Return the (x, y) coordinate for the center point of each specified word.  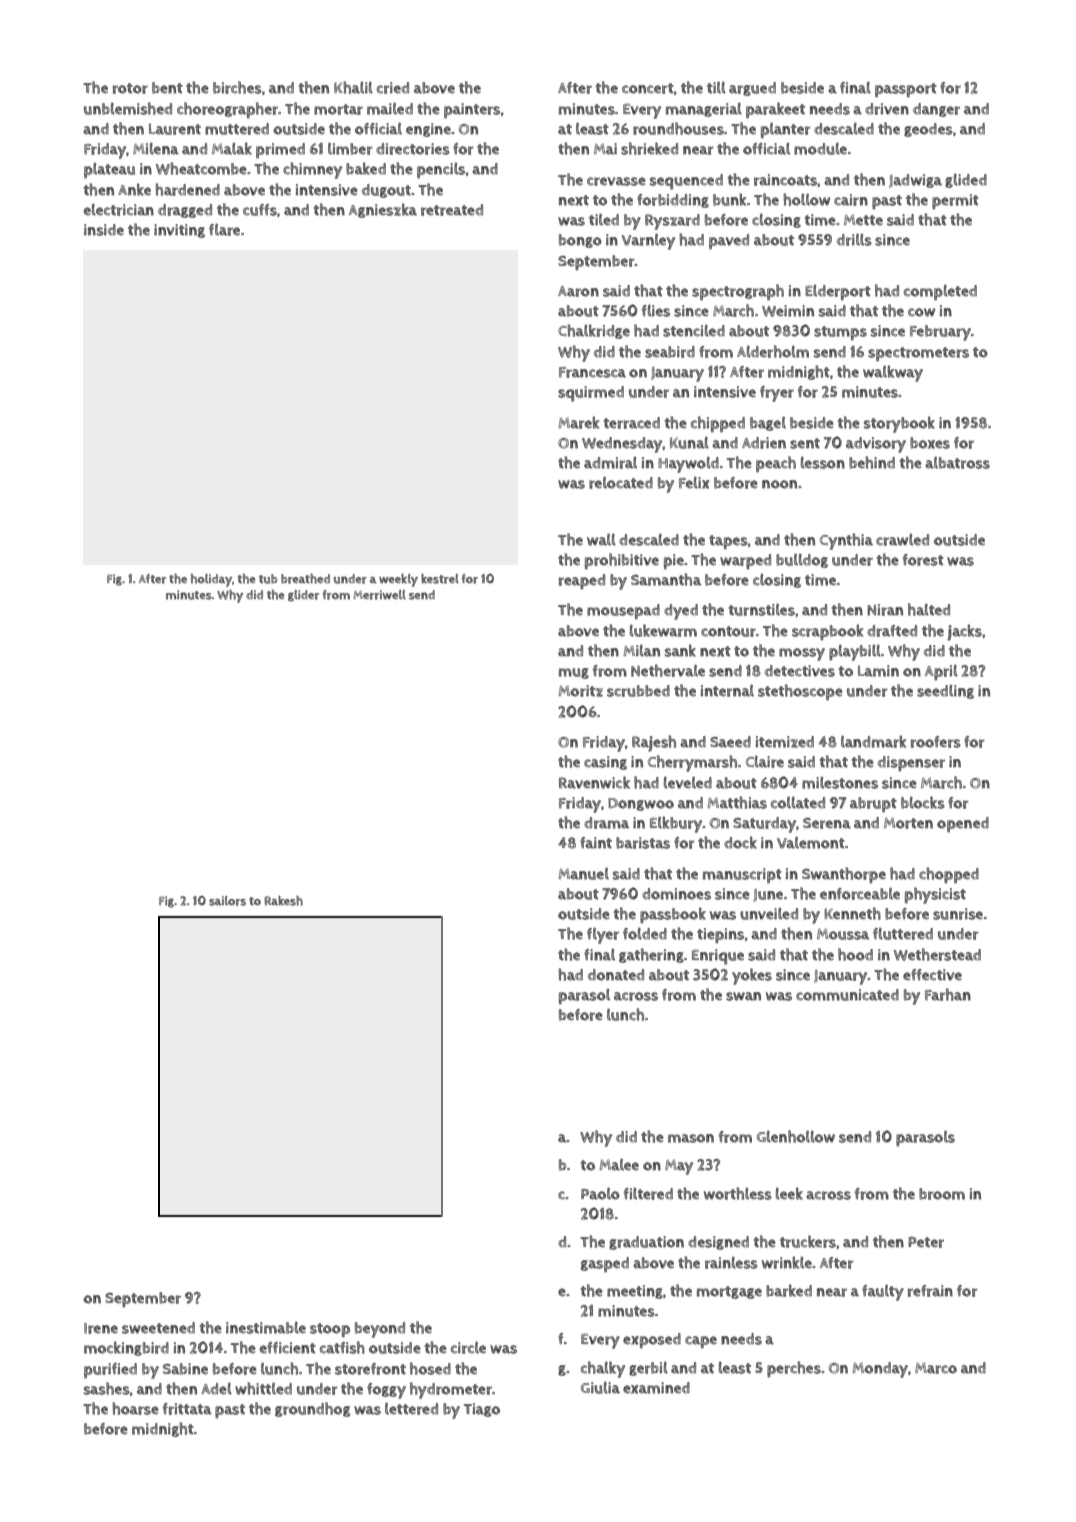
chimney (312, 170)
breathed (305, 579)
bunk (730, 199)
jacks (964, 632)
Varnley (648, 242)
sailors (227, 901)
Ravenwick (594, 782)
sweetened (158, 1328)
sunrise (958, 914)
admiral (610, 462)
